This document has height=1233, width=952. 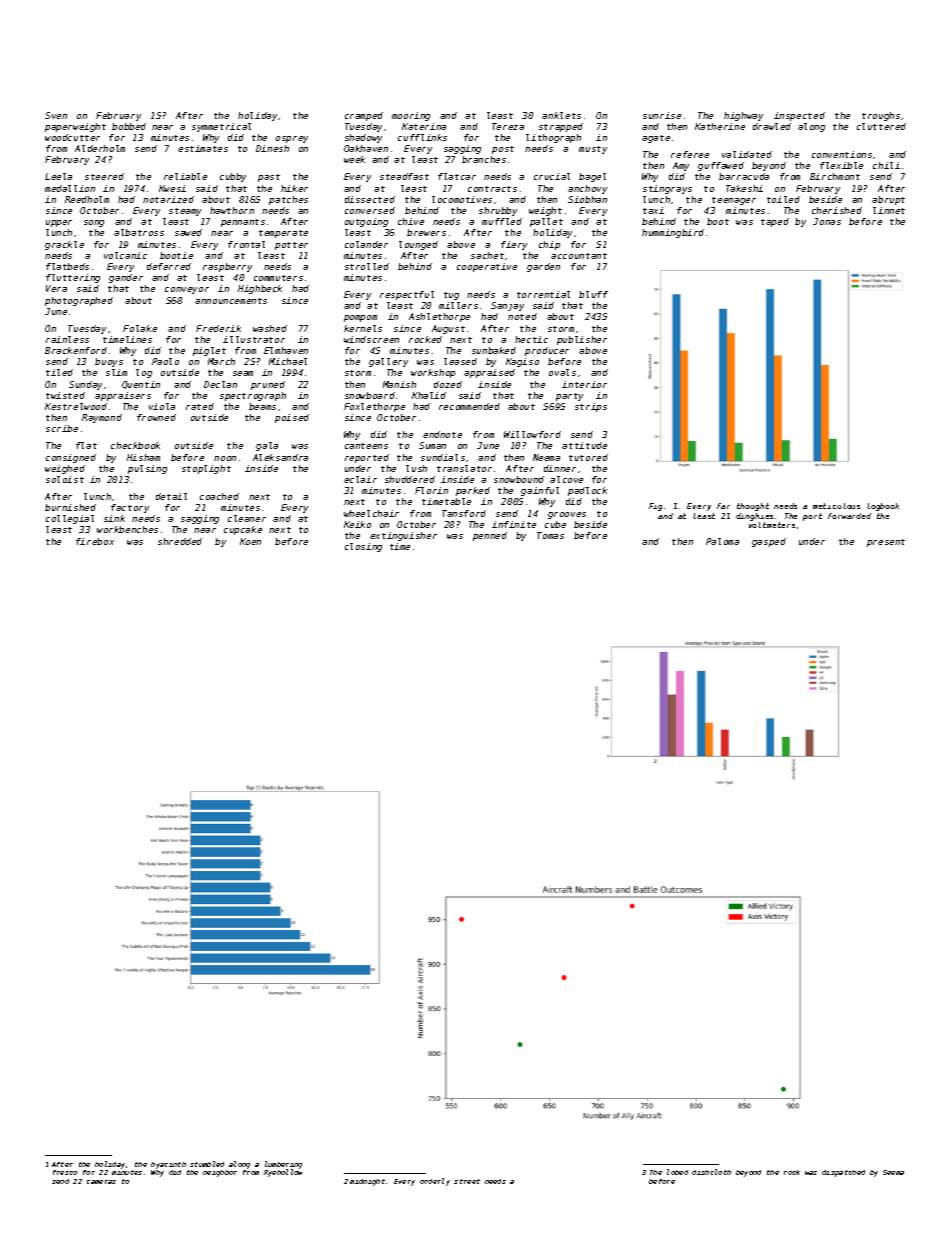 I want to click on midnight, so click(x=367, y=1182).
